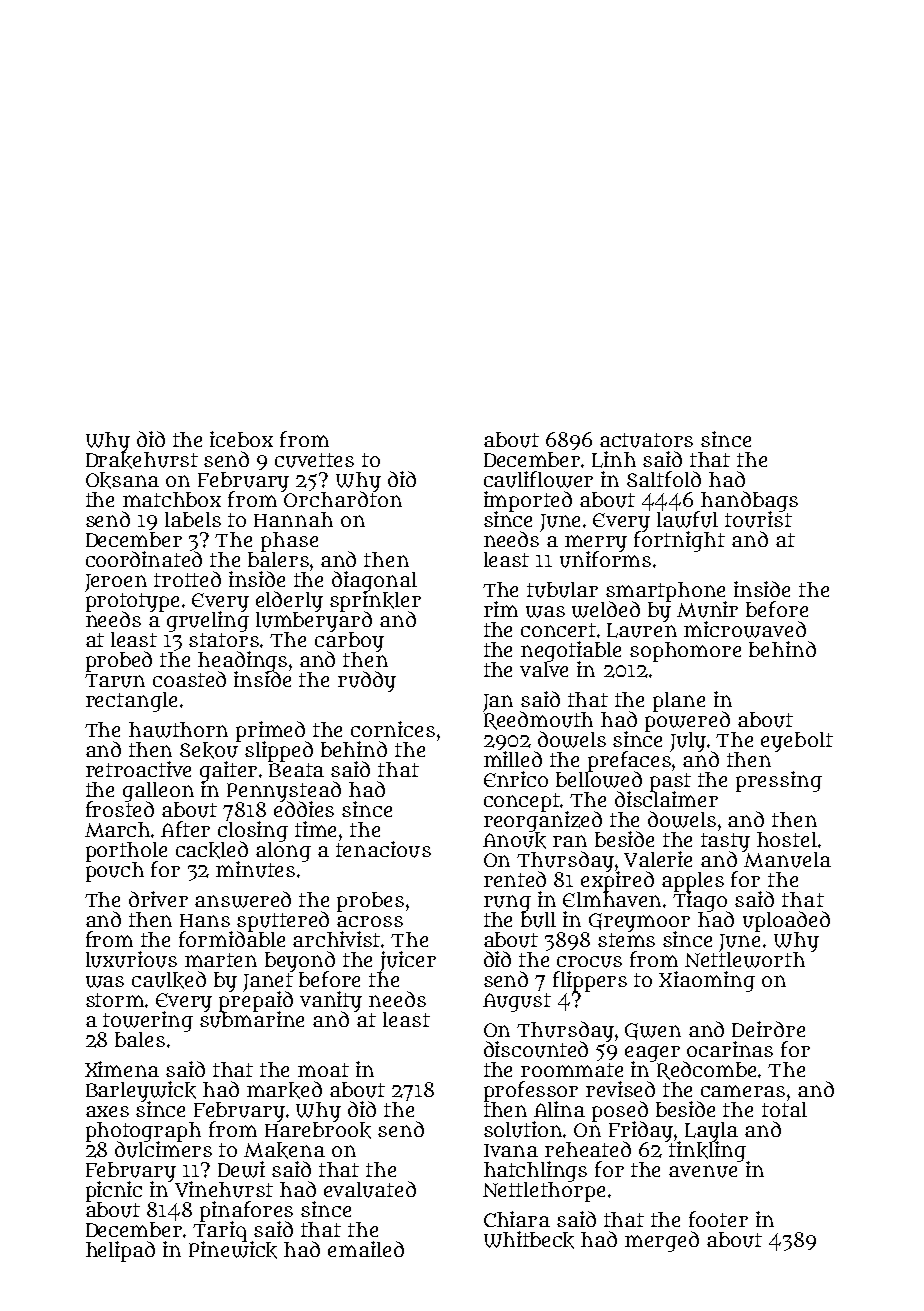  What do you see at coordinates (374, 581) in the screenshot?
I see `diagonal` at bounding box center [374, 581].
